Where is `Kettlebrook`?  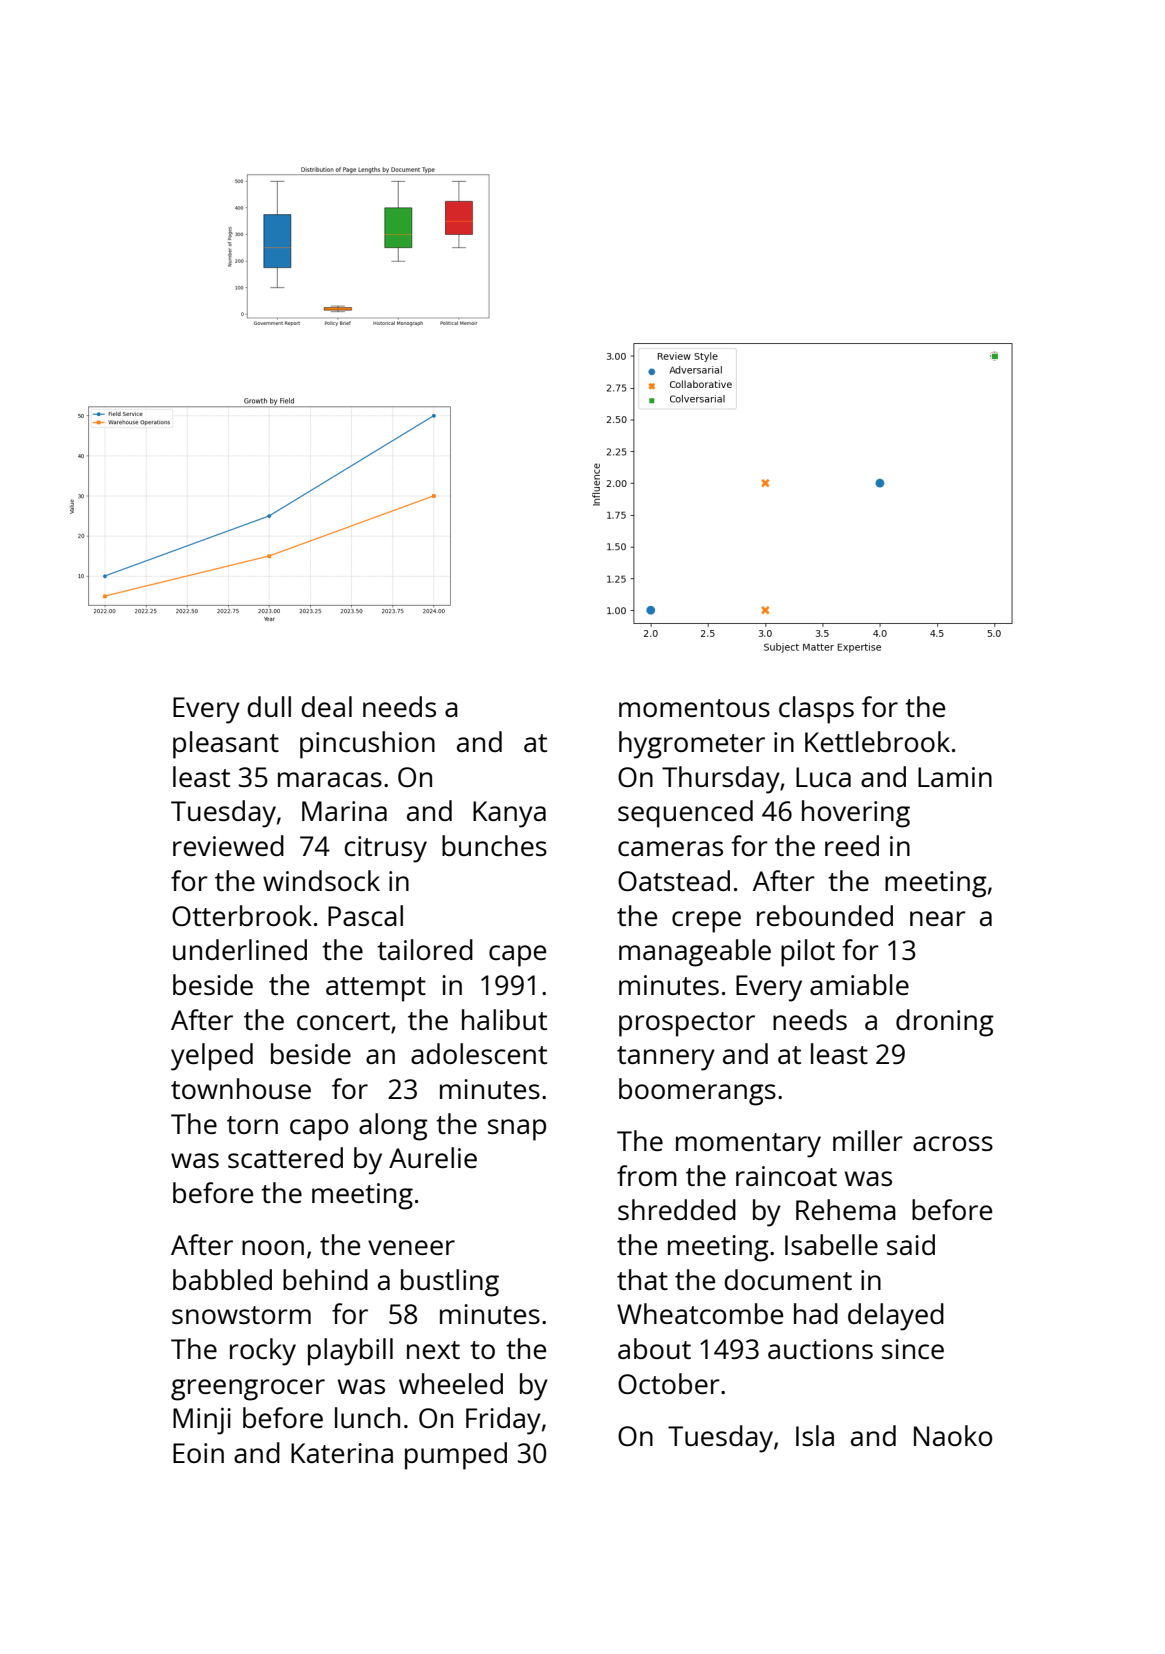 Kettlebrook is located at coordinates (877, 741).
